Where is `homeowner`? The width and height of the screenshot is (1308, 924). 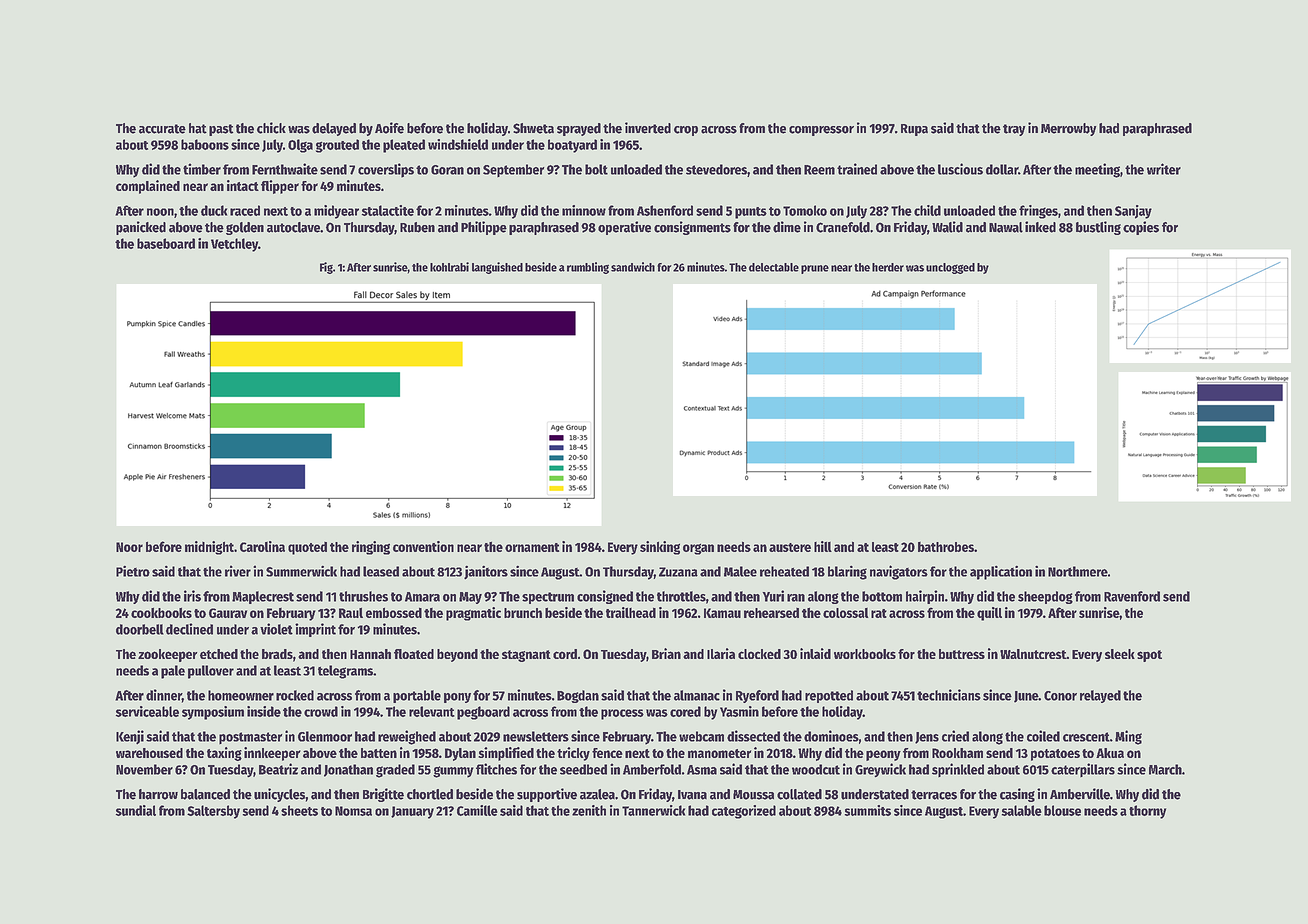 homeowner is located at coordinates (241, 695).
